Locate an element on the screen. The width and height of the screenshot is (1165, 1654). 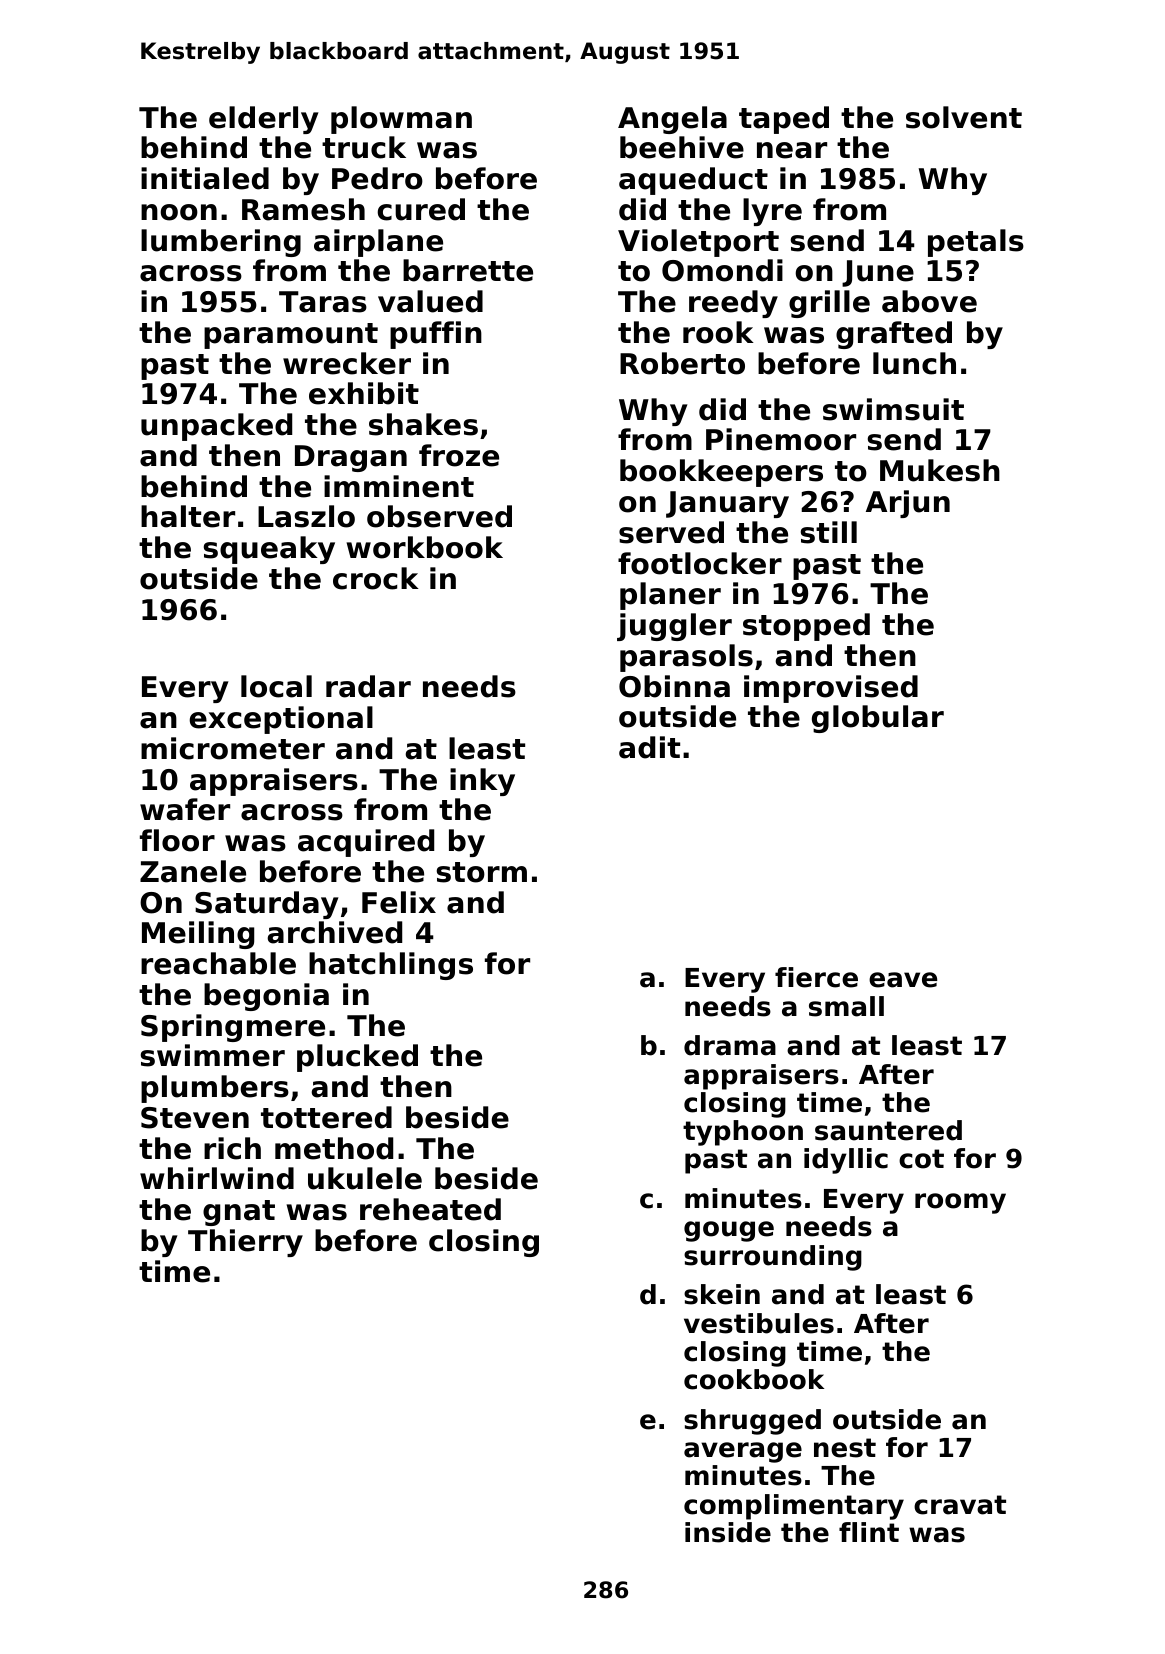
initialed is located at coordinates (205, 178).
